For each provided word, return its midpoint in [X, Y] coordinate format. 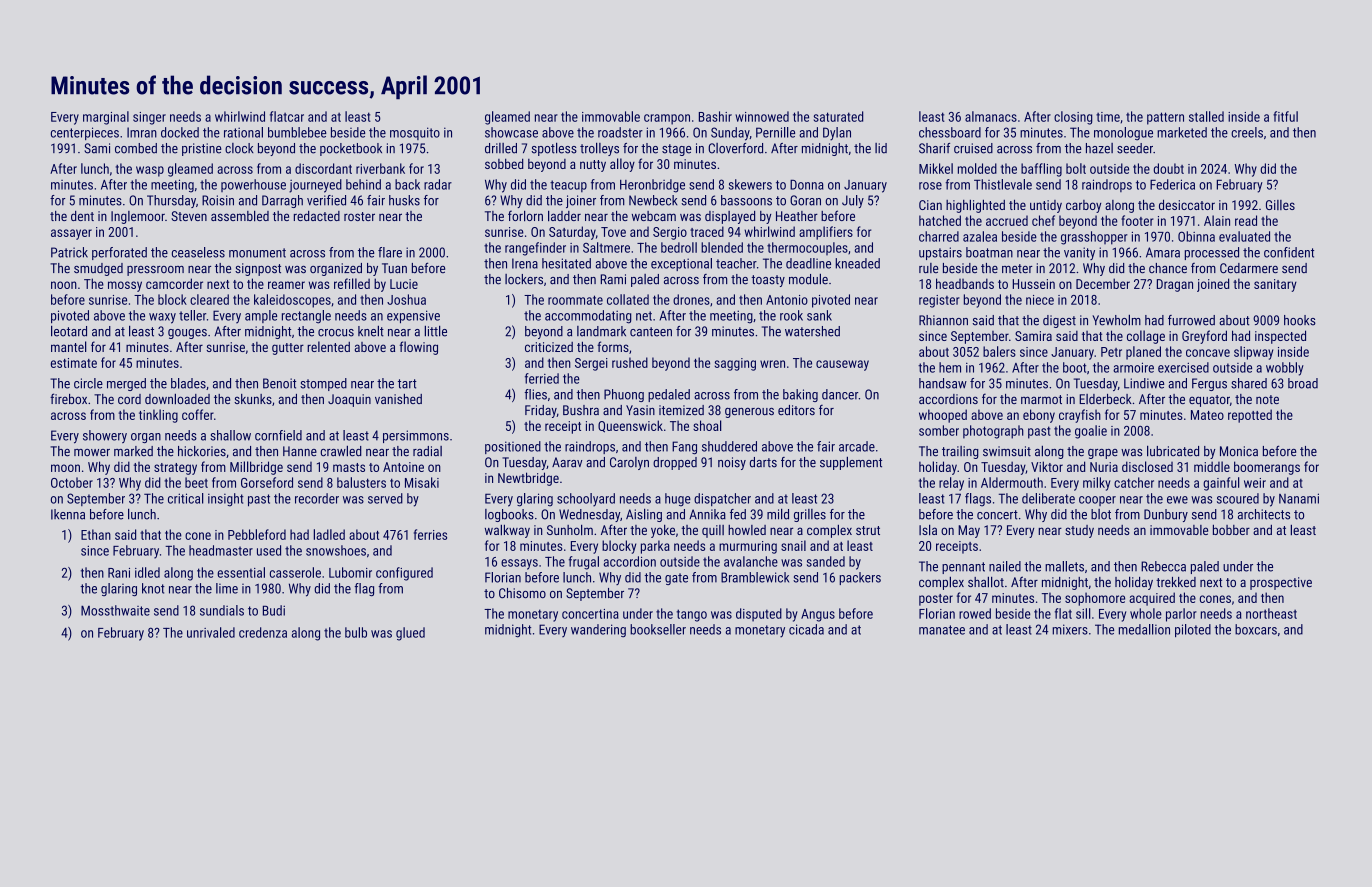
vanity [1079, 253]
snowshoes [336, 550]
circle [88, 383]
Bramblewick [755, 577]
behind [363, 184]
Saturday [572, 233]
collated [628, 299]
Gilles [1280, 205]
